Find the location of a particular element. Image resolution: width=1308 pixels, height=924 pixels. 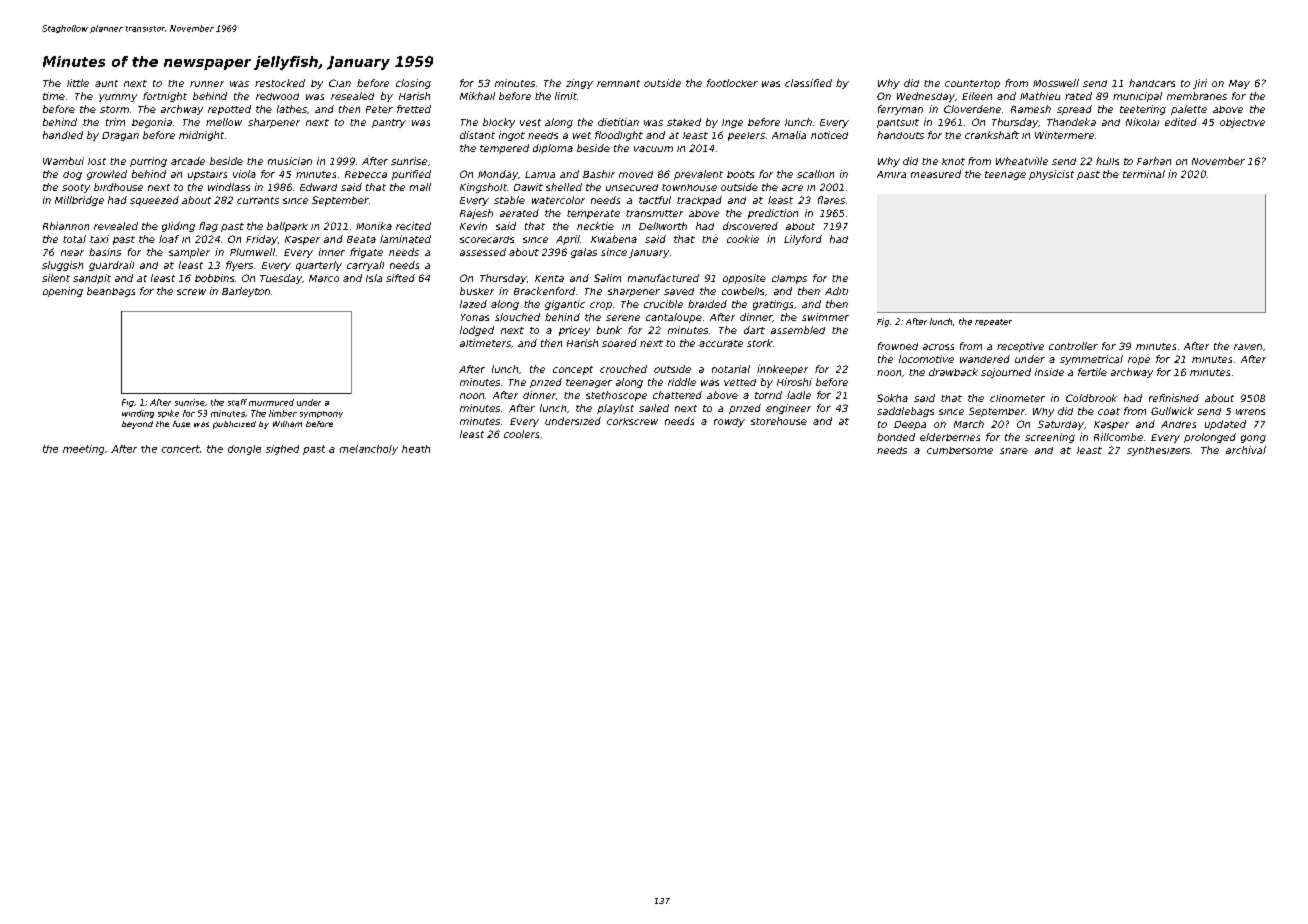

Ramesh is located at coordinates (1031, 109).
